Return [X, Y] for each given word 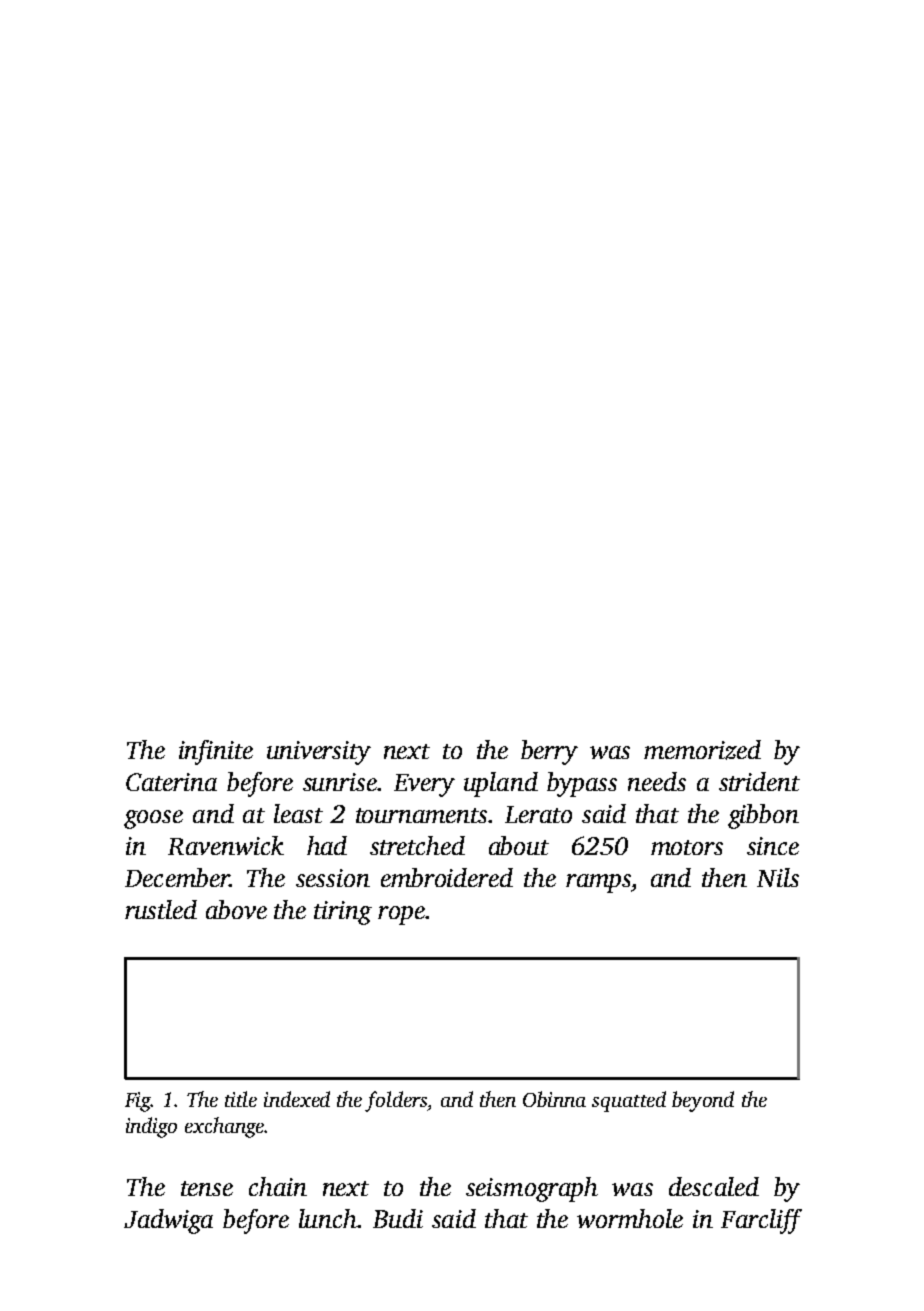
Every [424, 785]
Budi [398, 1218]
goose [153, 819]
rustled [161, 909]
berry [549, 752]
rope [401, 915]
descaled [714, 1186]
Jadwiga [168, 1221]
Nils [778, 877]
